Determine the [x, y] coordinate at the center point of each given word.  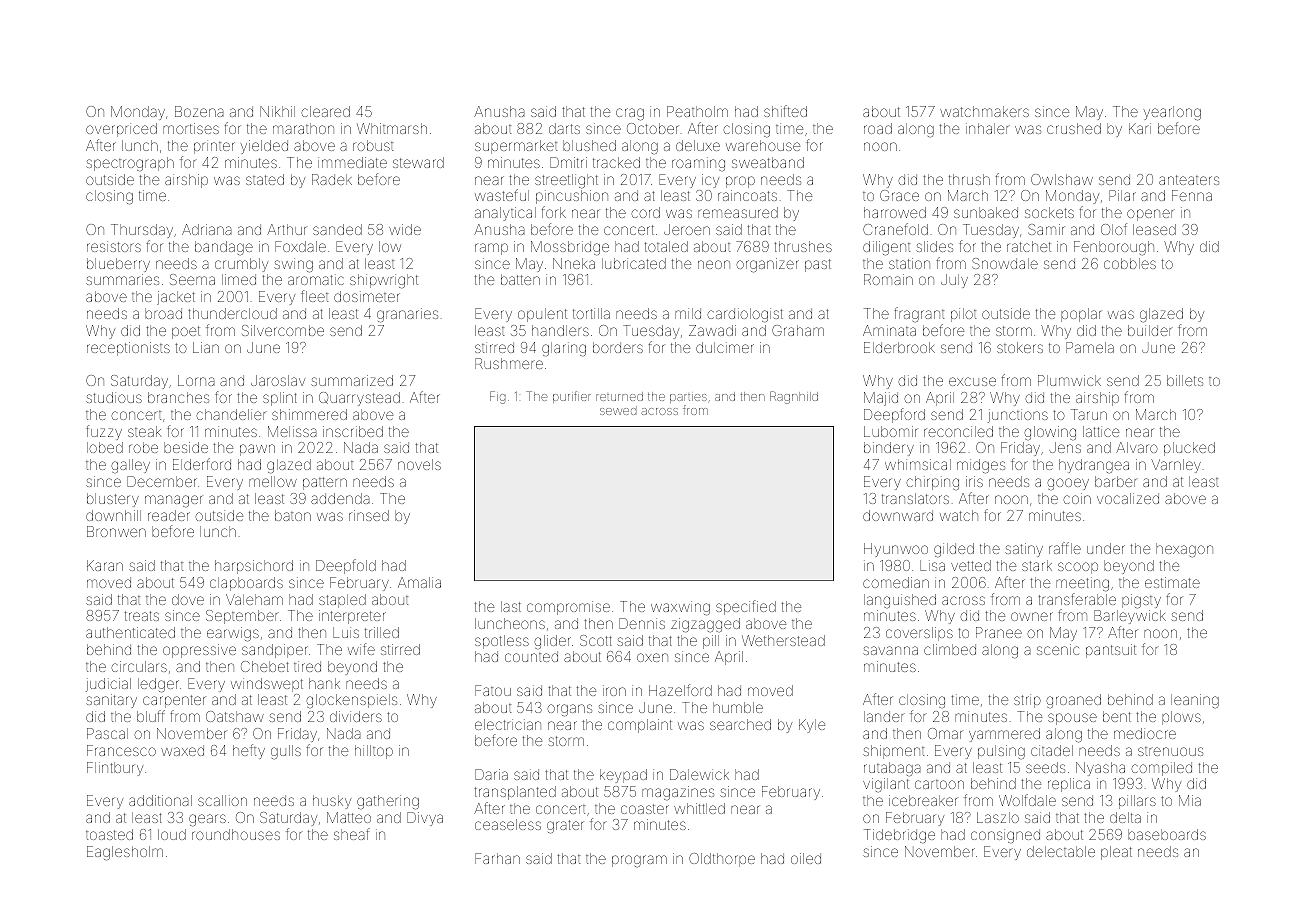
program [639, 861]
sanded [337, 229]
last [511, 606]
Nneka [574, 263]
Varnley [1176, 466]
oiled [806, 858]
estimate [1172, 582]
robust [373, 145]
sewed [618, 411]
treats [142, 616]
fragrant [919, 314]
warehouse [763, 145]
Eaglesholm [125, 853]
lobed [105, 447]
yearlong [1172, 113]
